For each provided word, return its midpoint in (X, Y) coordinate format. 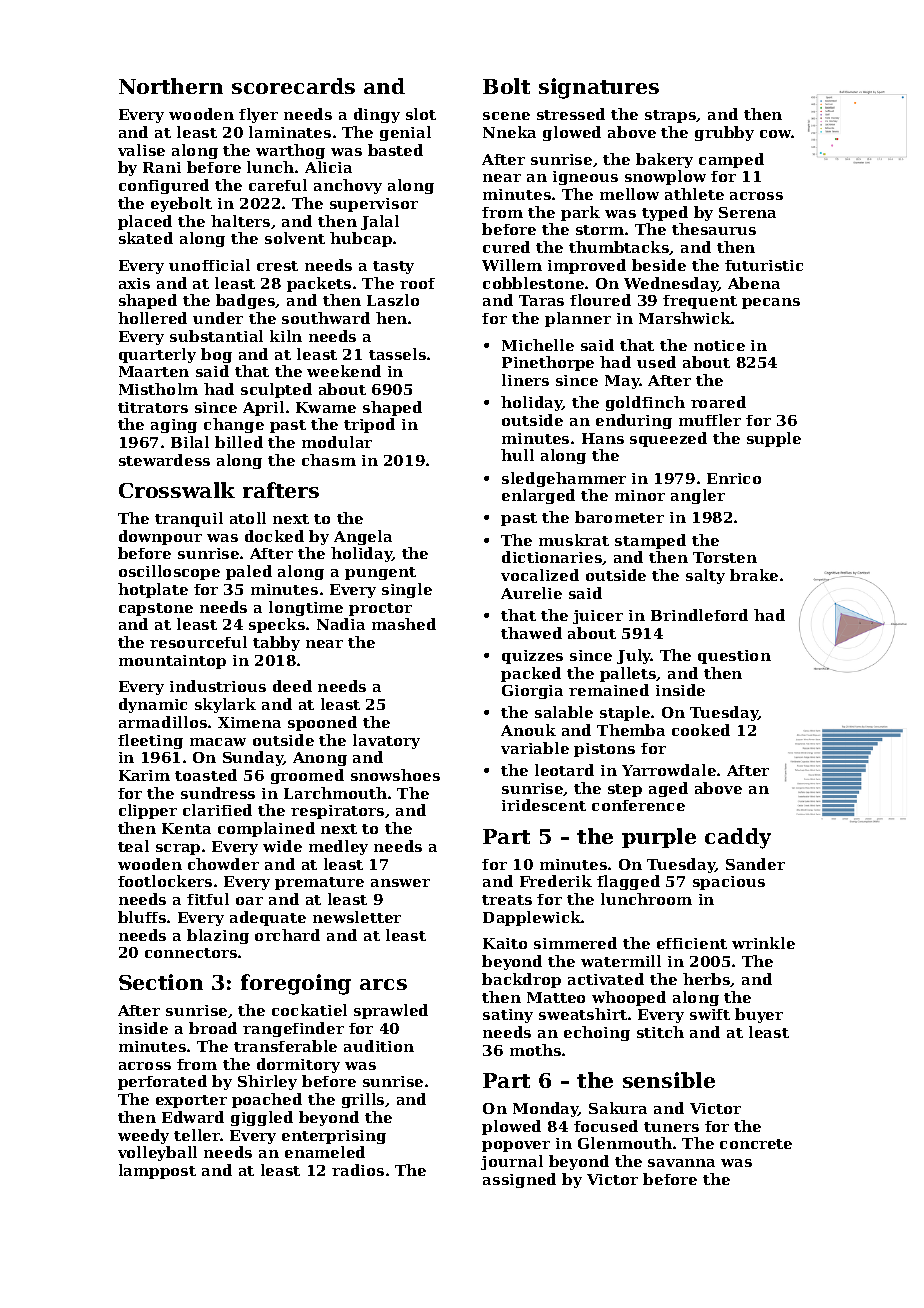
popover (516, 1146)
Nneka (509, 132)
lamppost (157, 1171)
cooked (701, 730)
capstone (156, 609)
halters (240, 221)
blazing (218, 936)
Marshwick (685, 318)
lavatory (386, 741)
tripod (369, 425)
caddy (738, 838)
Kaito (505, 943)
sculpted (276, 390)
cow (776, 134)
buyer (759, 1015)
